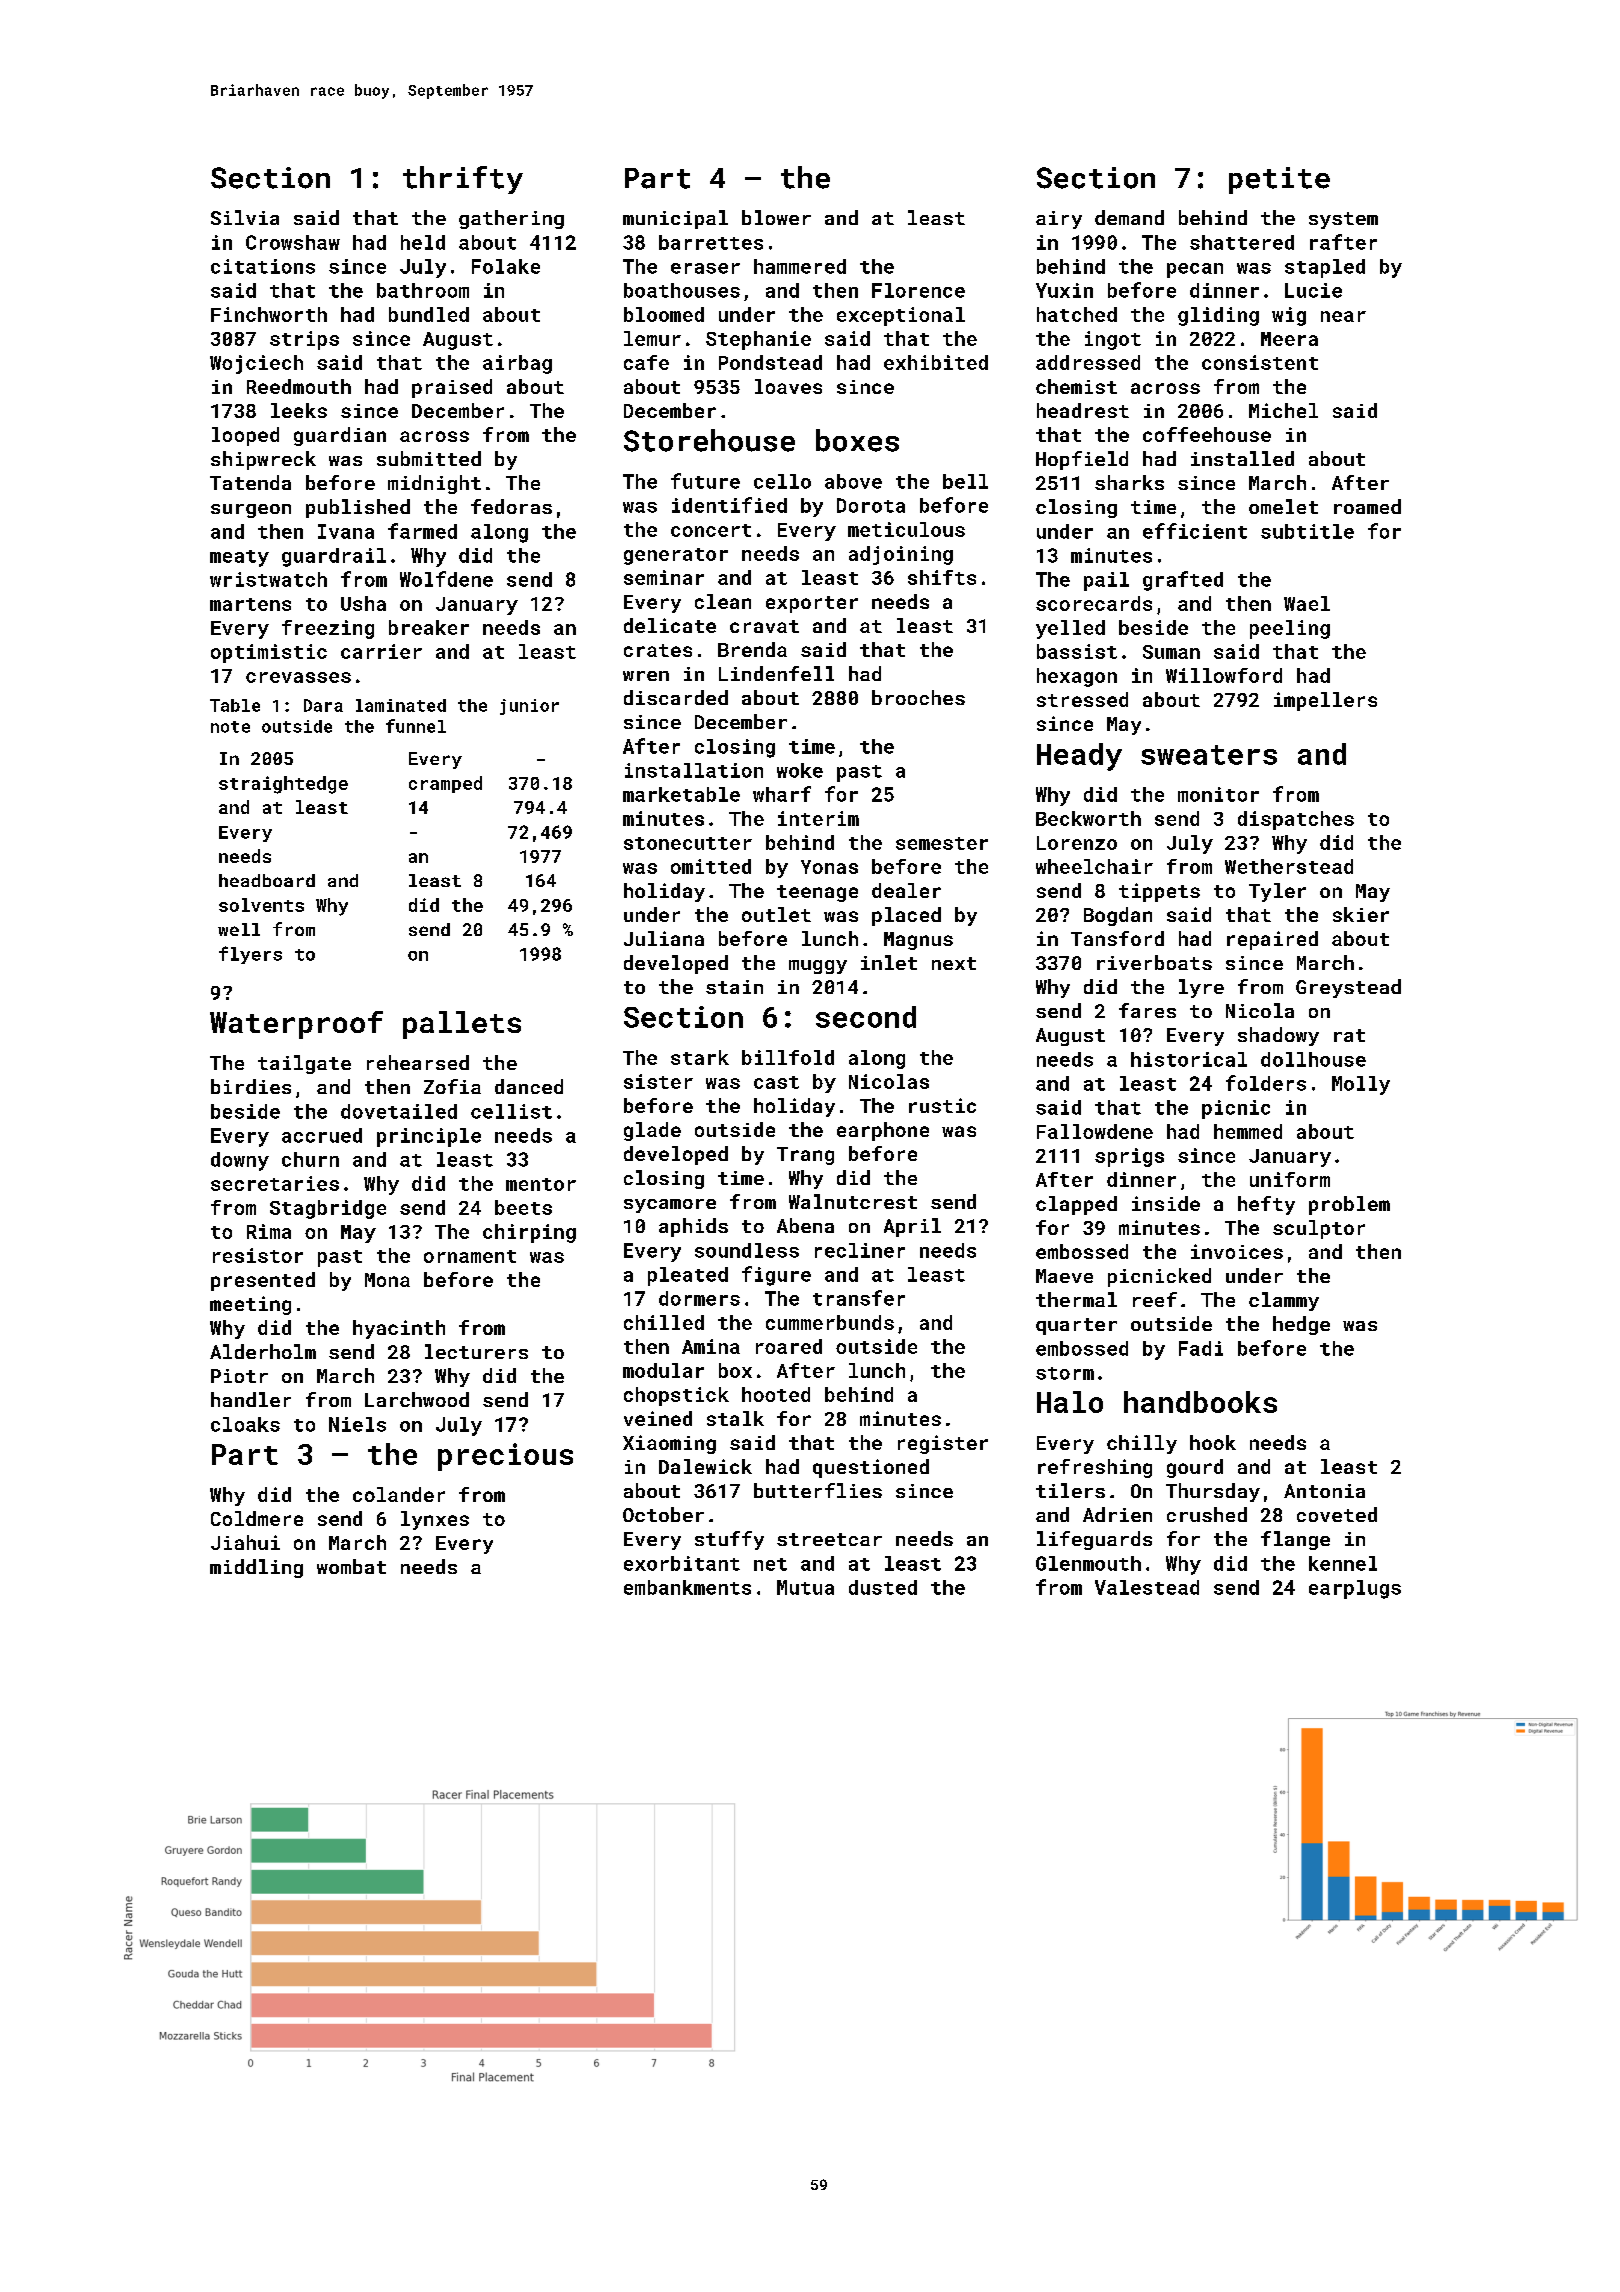 This screenshot has height=2292, width=1620. What do you see at coordinates (918, 697) in the screenshot?
I see `brooches` at bounding box center [918, 697].
